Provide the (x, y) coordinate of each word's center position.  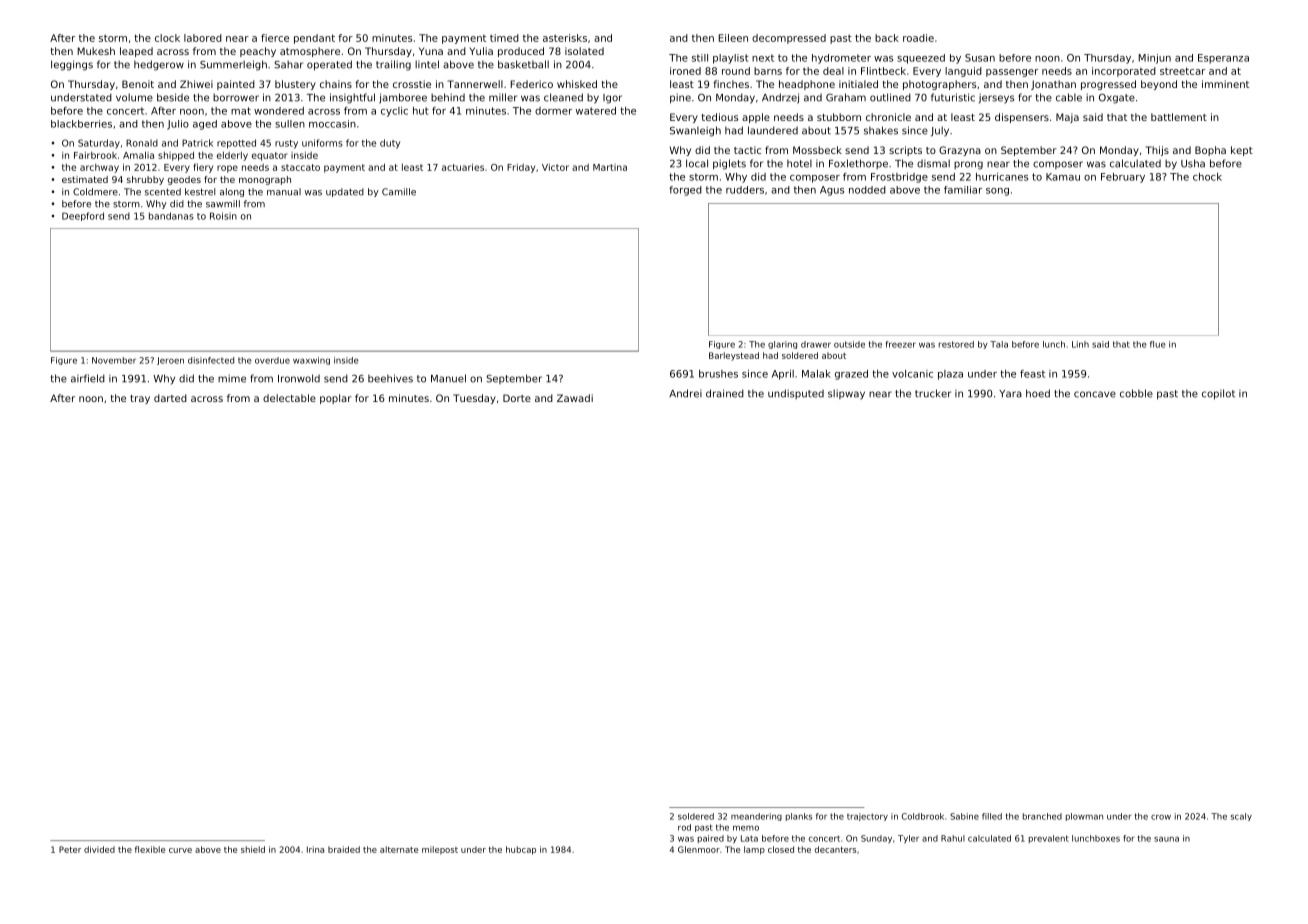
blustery (295, 85)
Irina (315, 849)
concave (1095, 394)
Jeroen (170, 361)
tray (140, 399)
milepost (440, 850)
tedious (719, 117)
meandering (756, 817)
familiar (963, 190)
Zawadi (575, 398)
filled (992, 816)
